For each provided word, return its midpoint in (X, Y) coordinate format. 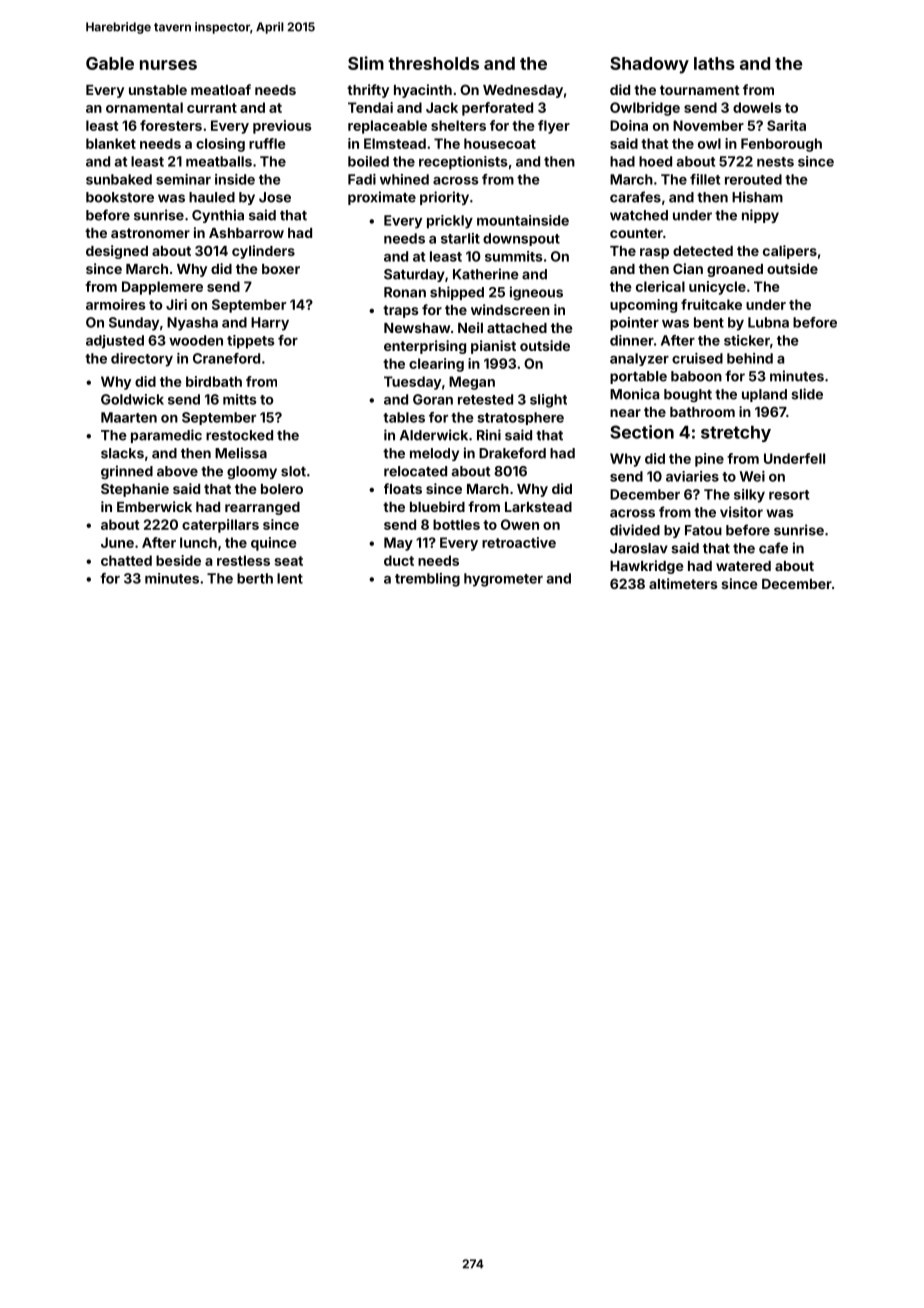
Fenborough (781, 145)
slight (548, 401)
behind (750, 358)
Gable (110, 63)
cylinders (263, 252)
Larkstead (538, 507)
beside (178, 560)
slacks (122, 453)
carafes (635, 197)
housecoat (500, 143)
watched (639, 215)
